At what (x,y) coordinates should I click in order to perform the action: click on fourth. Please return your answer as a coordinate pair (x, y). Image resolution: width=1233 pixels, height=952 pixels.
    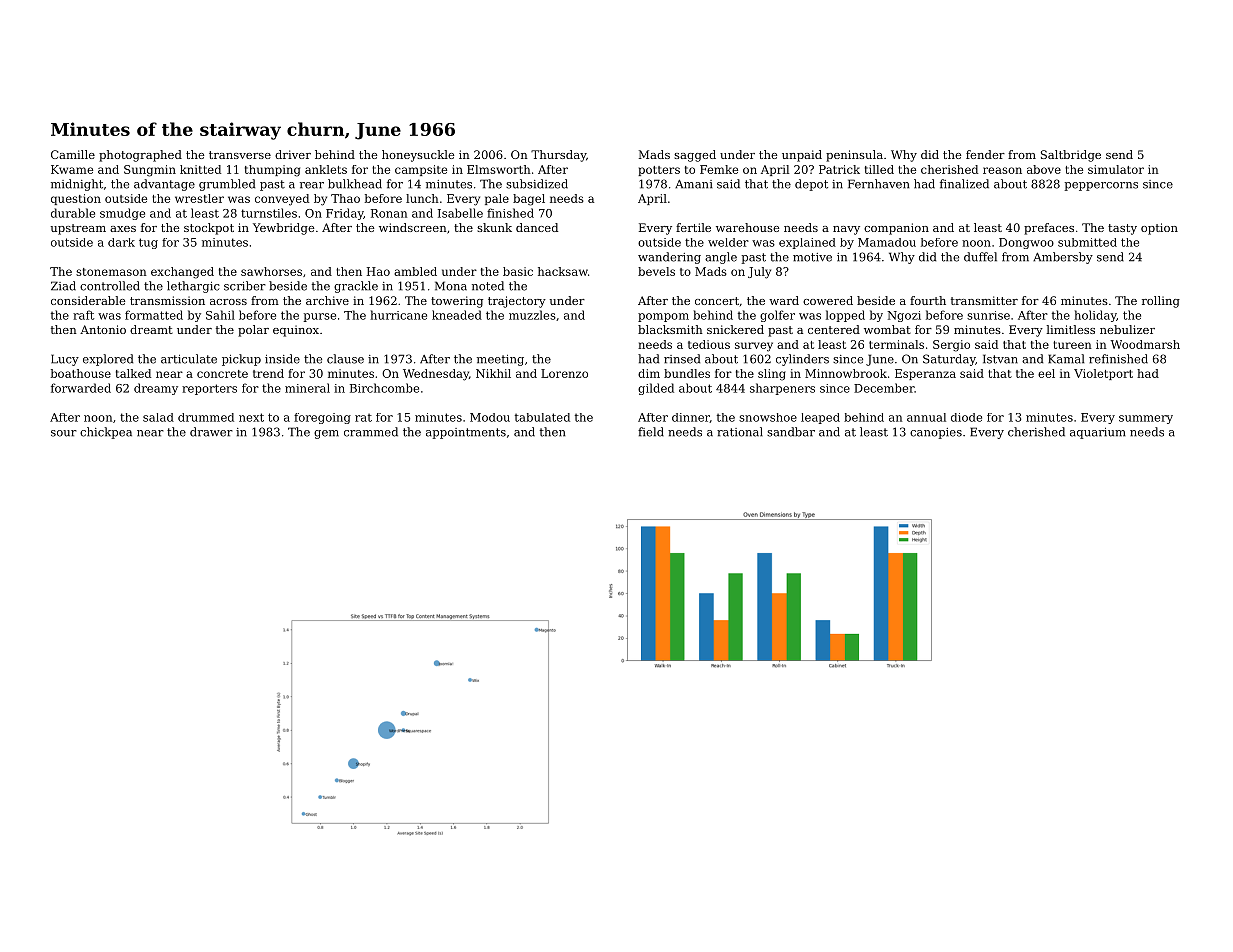
    Looking at the image, I should click on (928, 300).
